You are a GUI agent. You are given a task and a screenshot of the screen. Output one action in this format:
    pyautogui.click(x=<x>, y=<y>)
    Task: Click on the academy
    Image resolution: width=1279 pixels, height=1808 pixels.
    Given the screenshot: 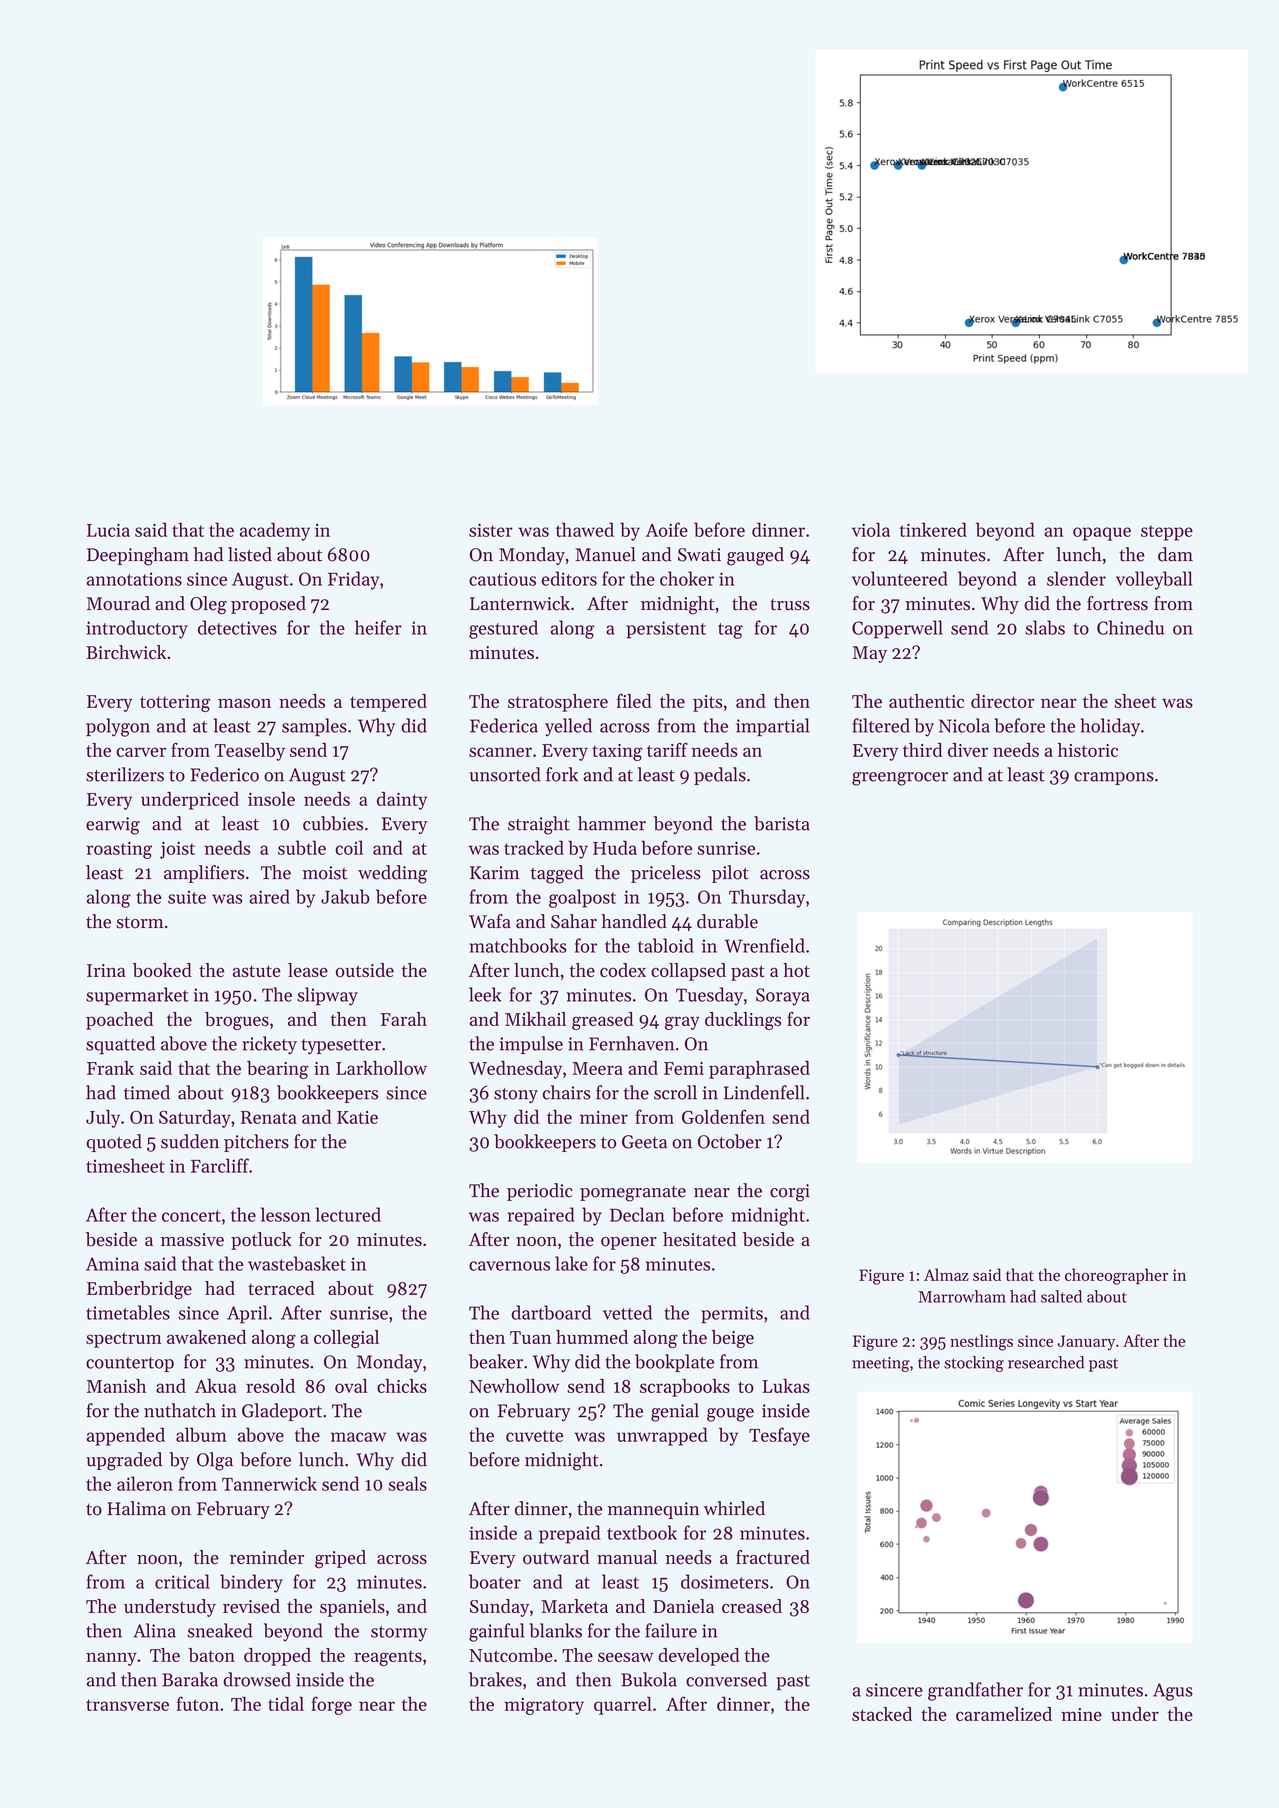 What is the action you would take?
    pyautogui.click(x=275, y=531)
